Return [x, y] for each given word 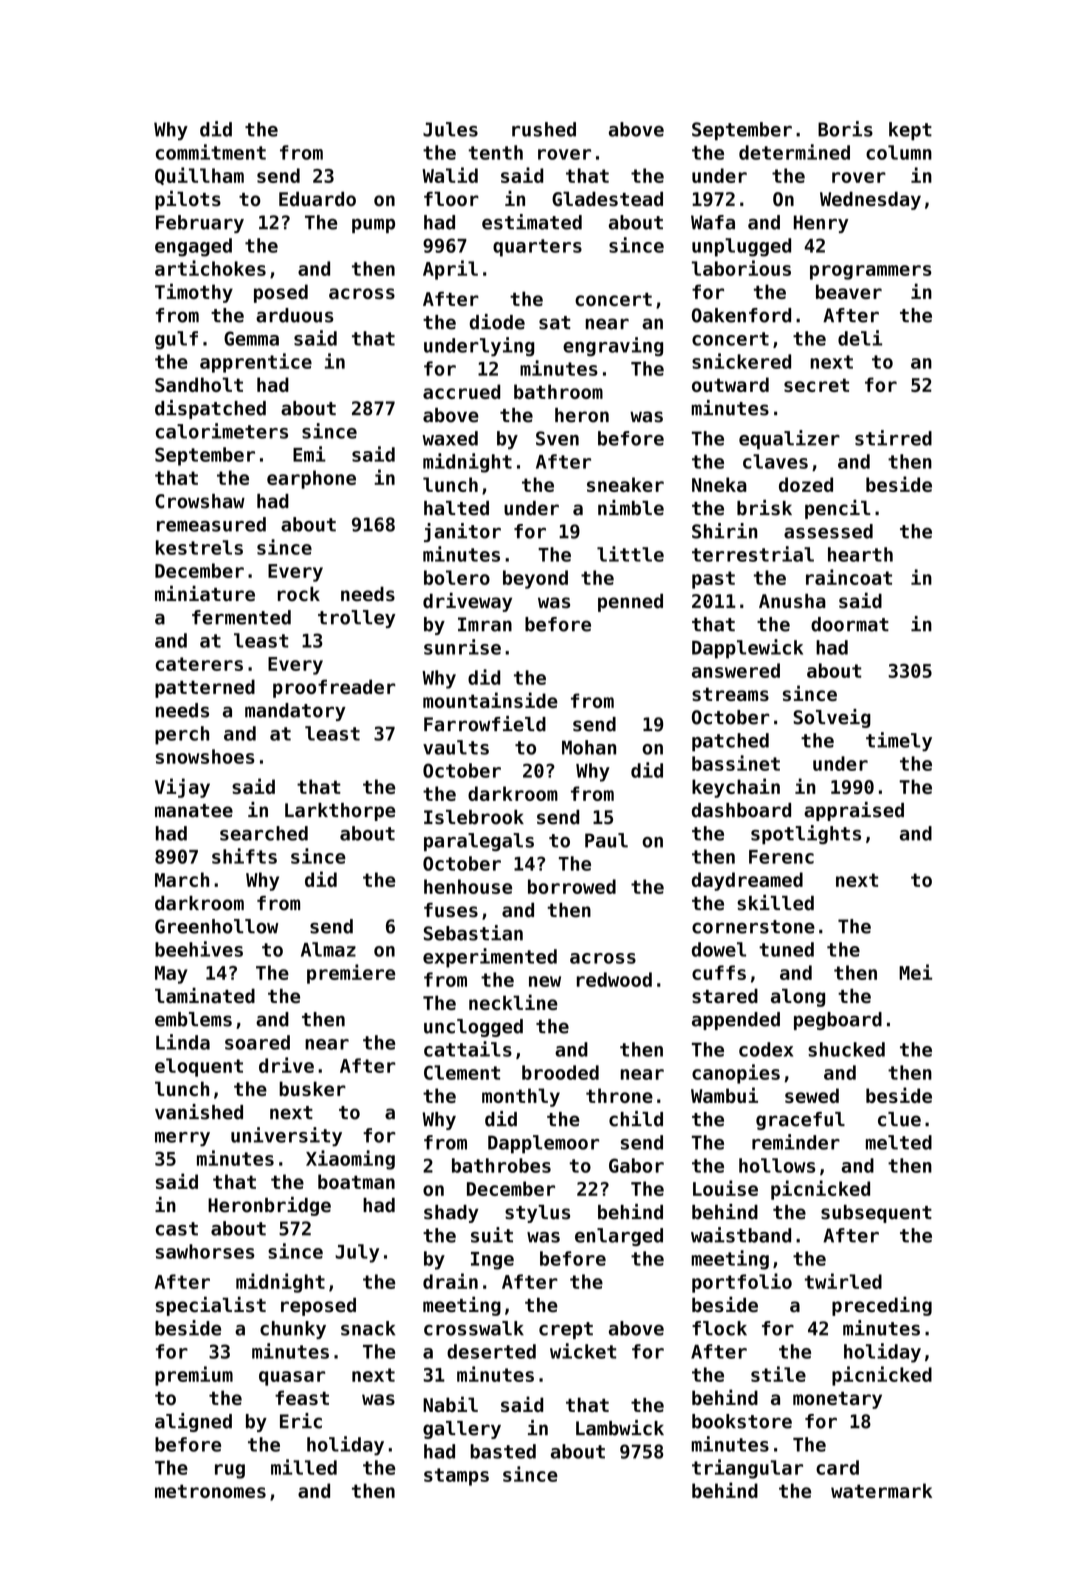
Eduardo [317, 199]
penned [630, 602]
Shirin [725, 531]
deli [860, 338]
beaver [849, 291]
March [182, 879]
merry [182, 1139]
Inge [492, 1261]
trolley [357, 619]
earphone [311, 479]
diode [497, 322]
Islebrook [474, 817]
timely [899, 742]
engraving [613, 346]
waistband [741, 1235]
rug [230, 1471]
